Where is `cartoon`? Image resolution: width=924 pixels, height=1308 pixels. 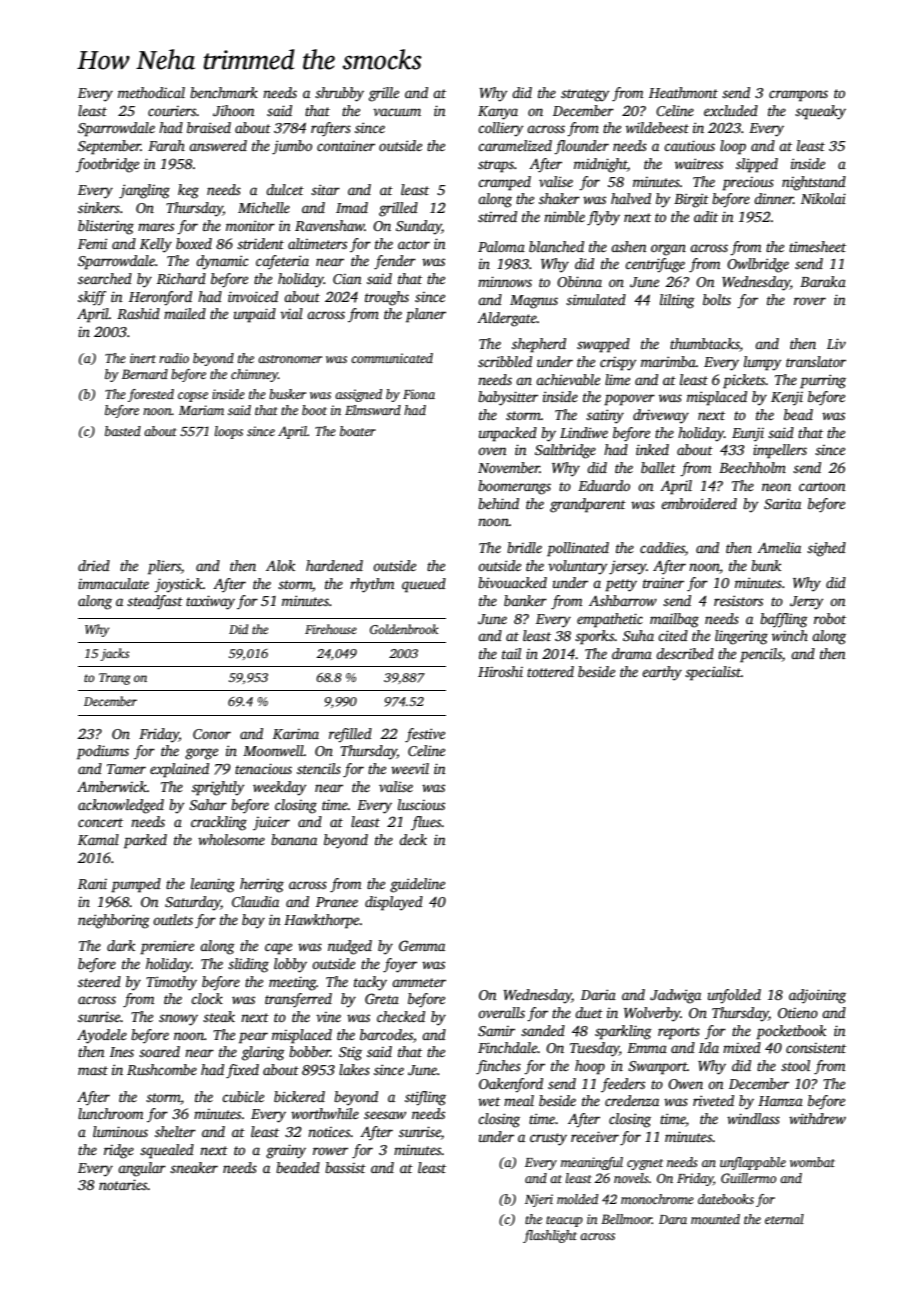 cartoon is located at coordinates (822, 486).
